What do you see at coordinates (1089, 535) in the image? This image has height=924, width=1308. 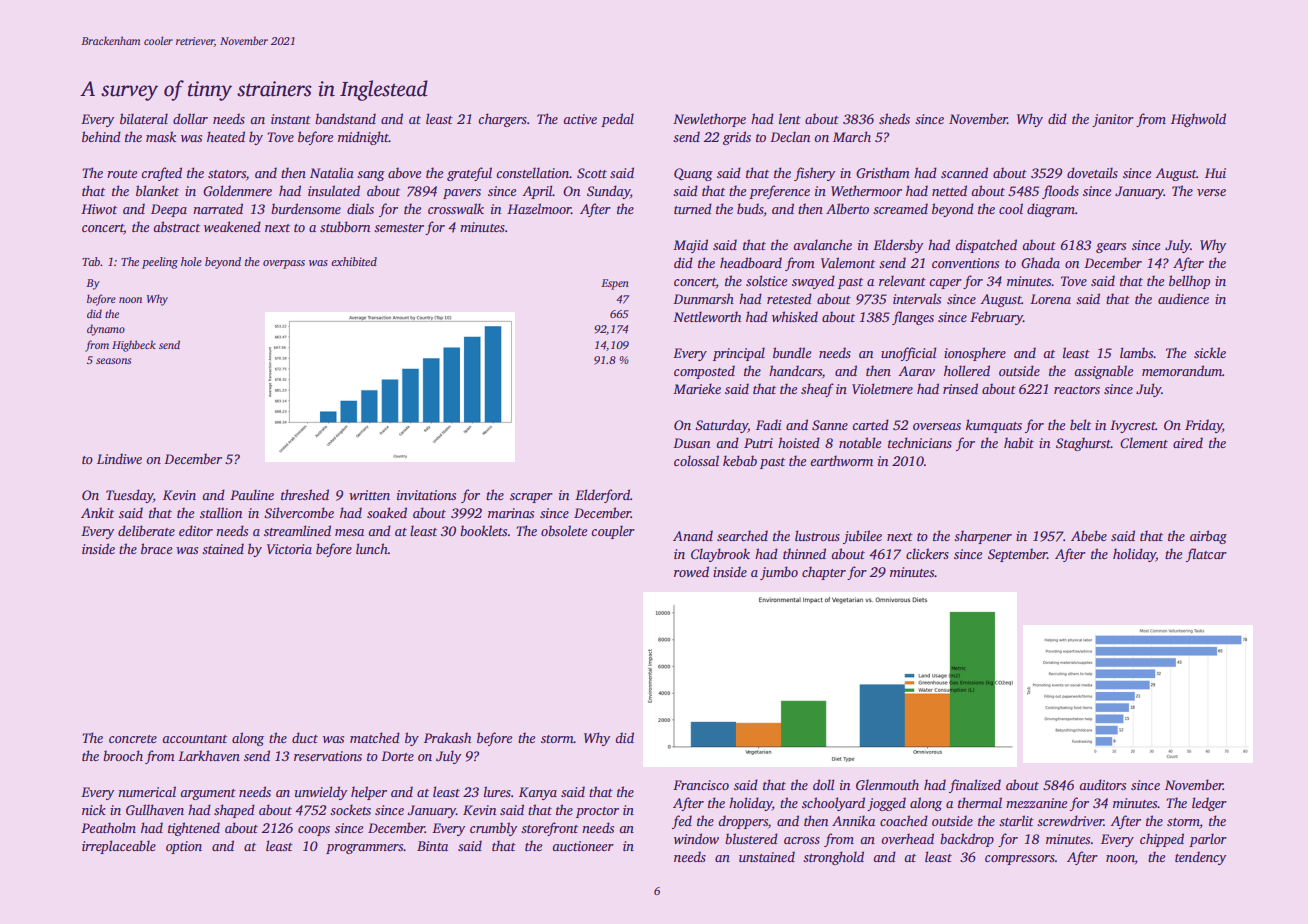 I see `Abebe` at bounding box center [1089, 535].
